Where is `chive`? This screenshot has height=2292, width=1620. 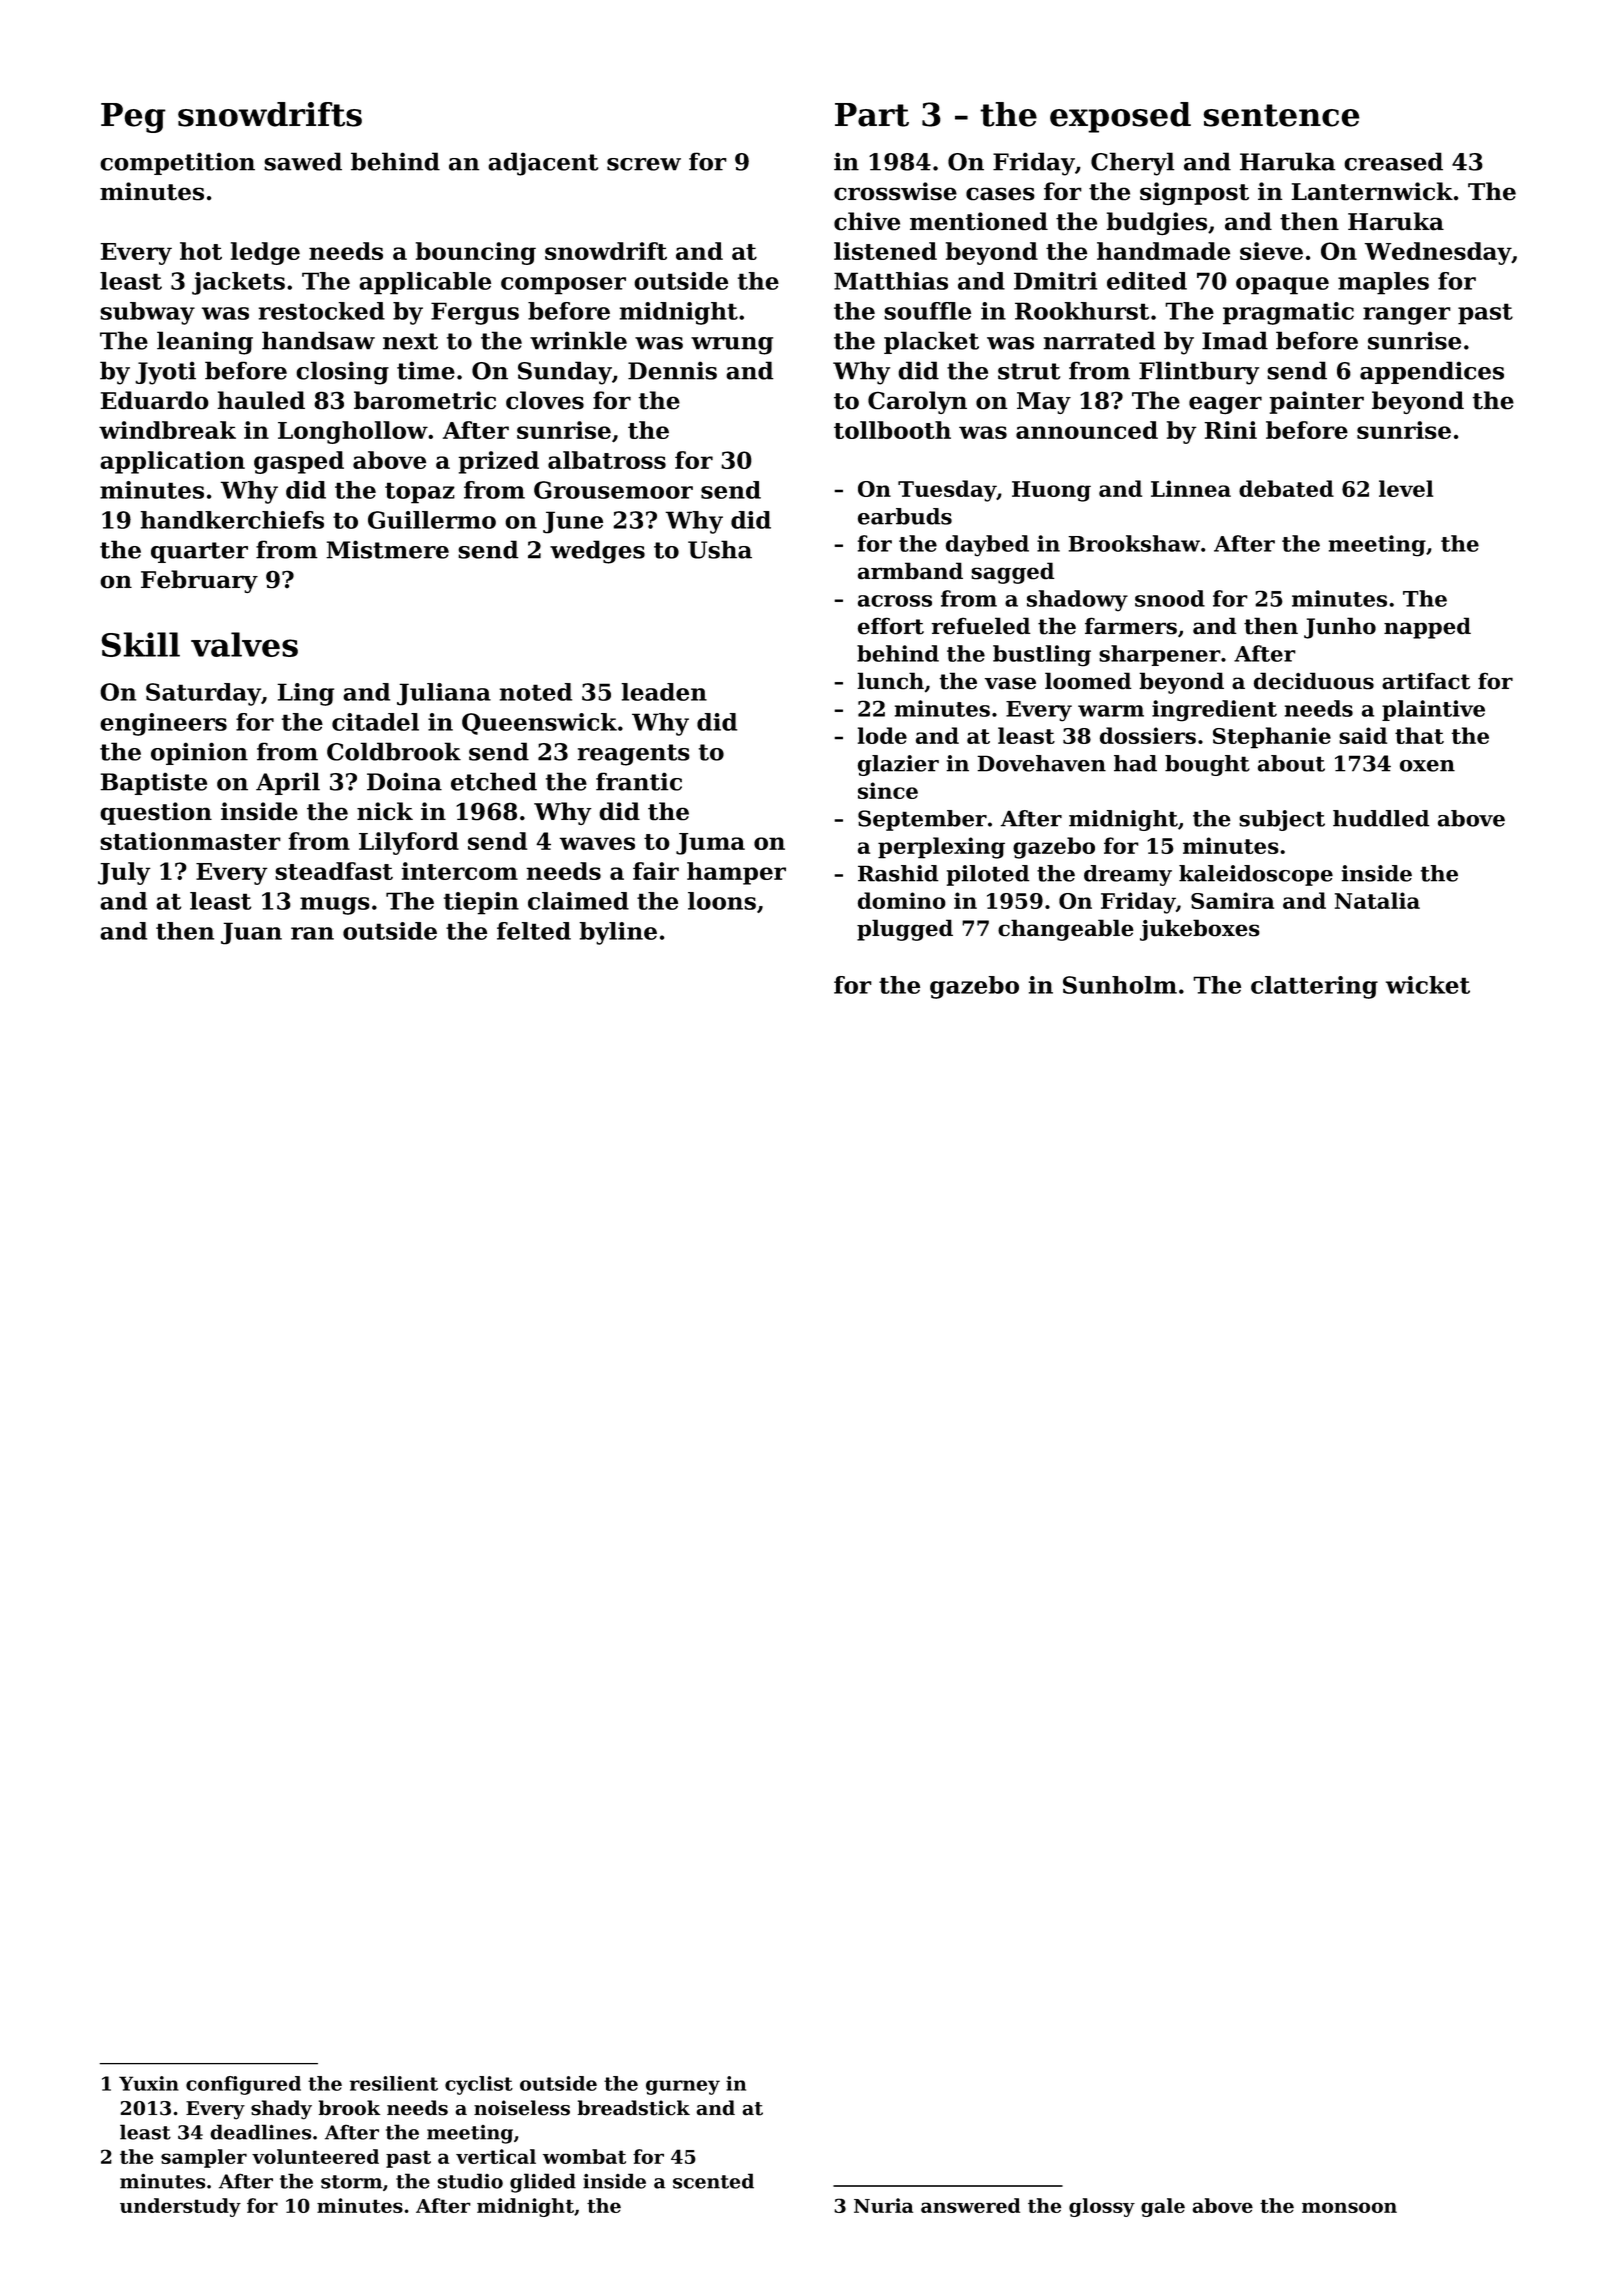
chive is located at coordinates (867, 221).
